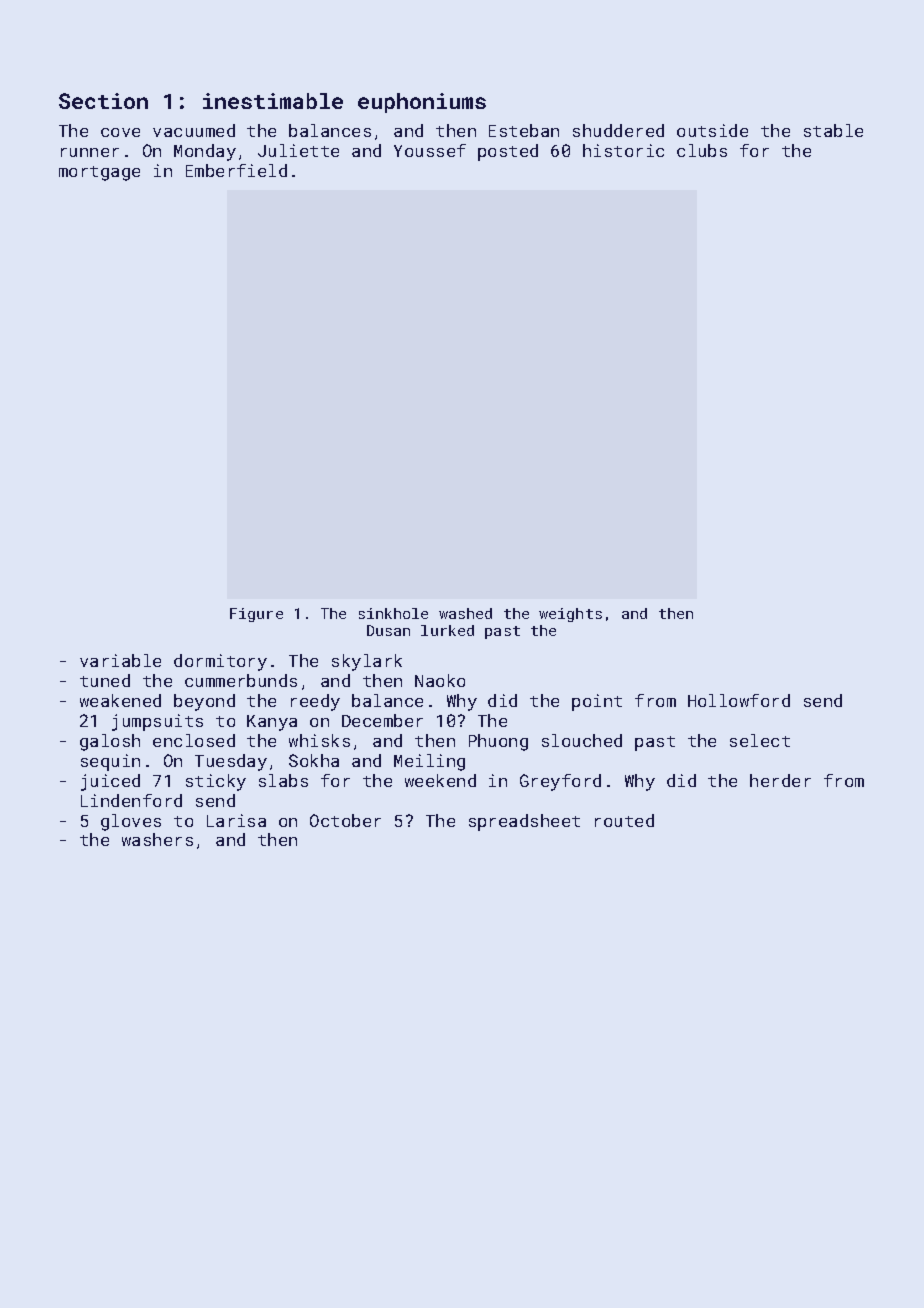 The width and height of the image is (924, 1308). Describe the element at coordinates (99, 173) in the image. I see `mortgage` at that location.
